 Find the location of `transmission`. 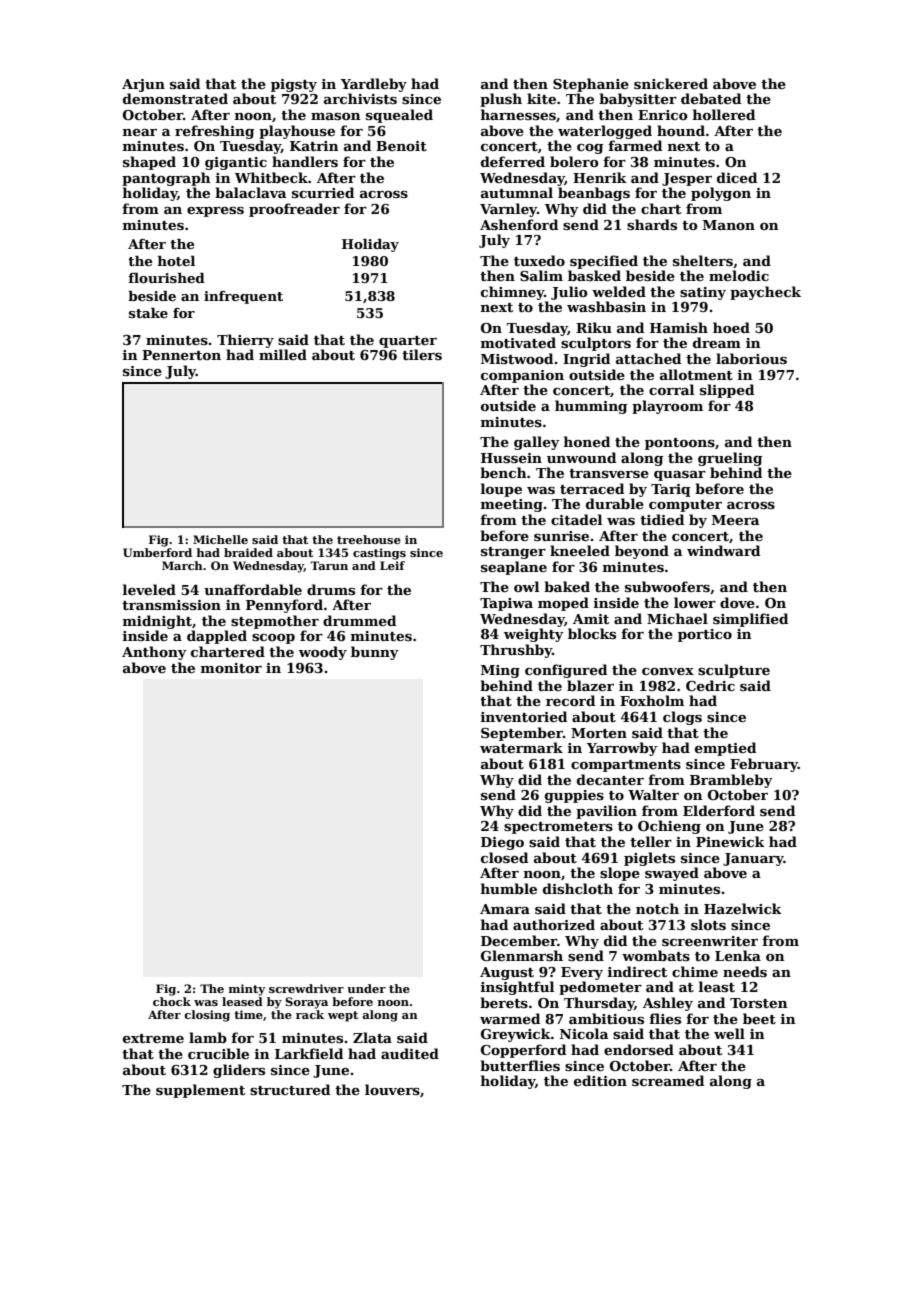

transmission is located at coordinates (171, 605).
